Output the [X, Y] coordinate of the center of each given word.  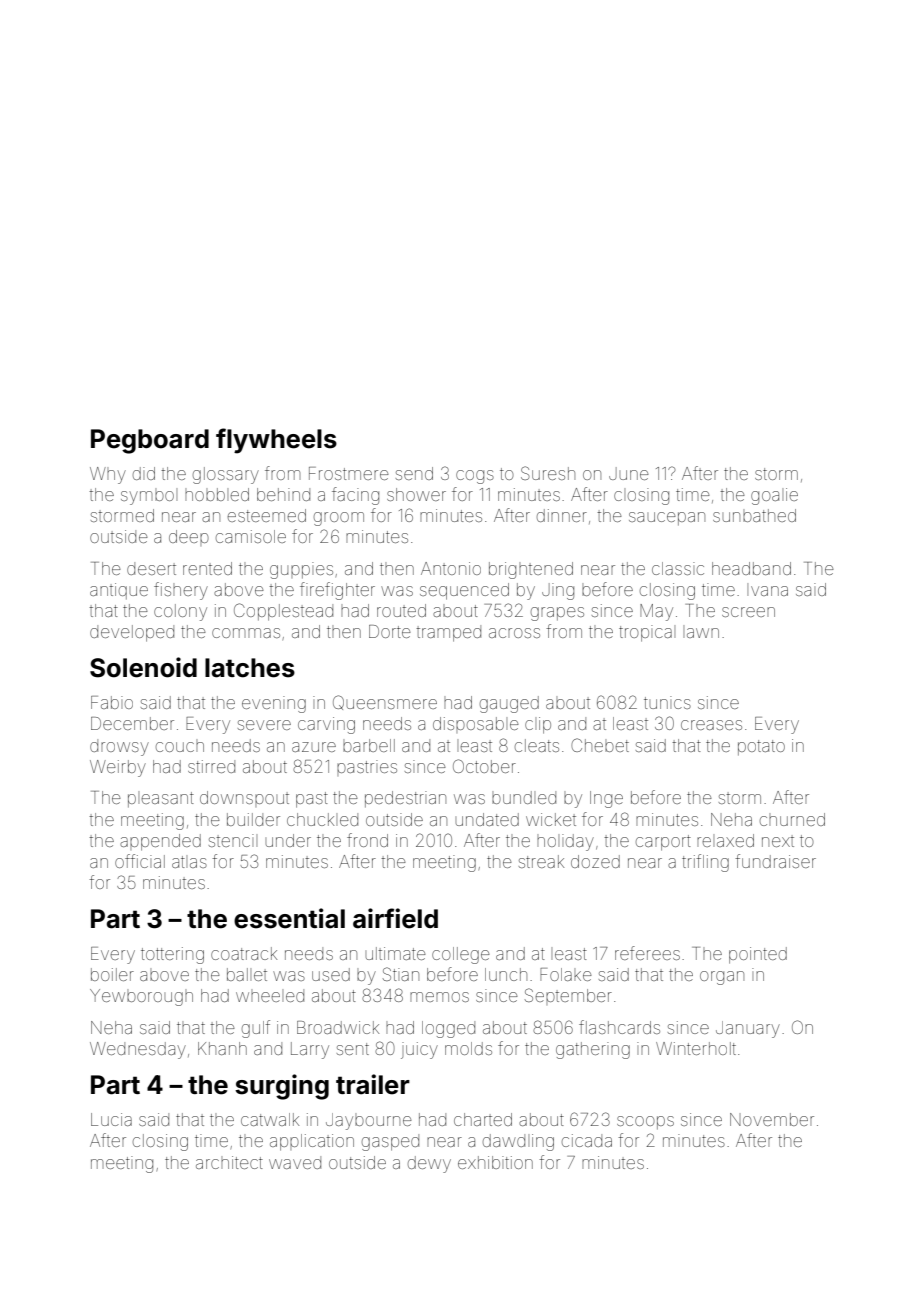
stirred [211, 766]
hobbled [217, 494]
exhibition [495, 1162]
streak [541, 861]
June [629, 473]
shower [416, 494]
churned [792, 819]
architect [229, 1162]
